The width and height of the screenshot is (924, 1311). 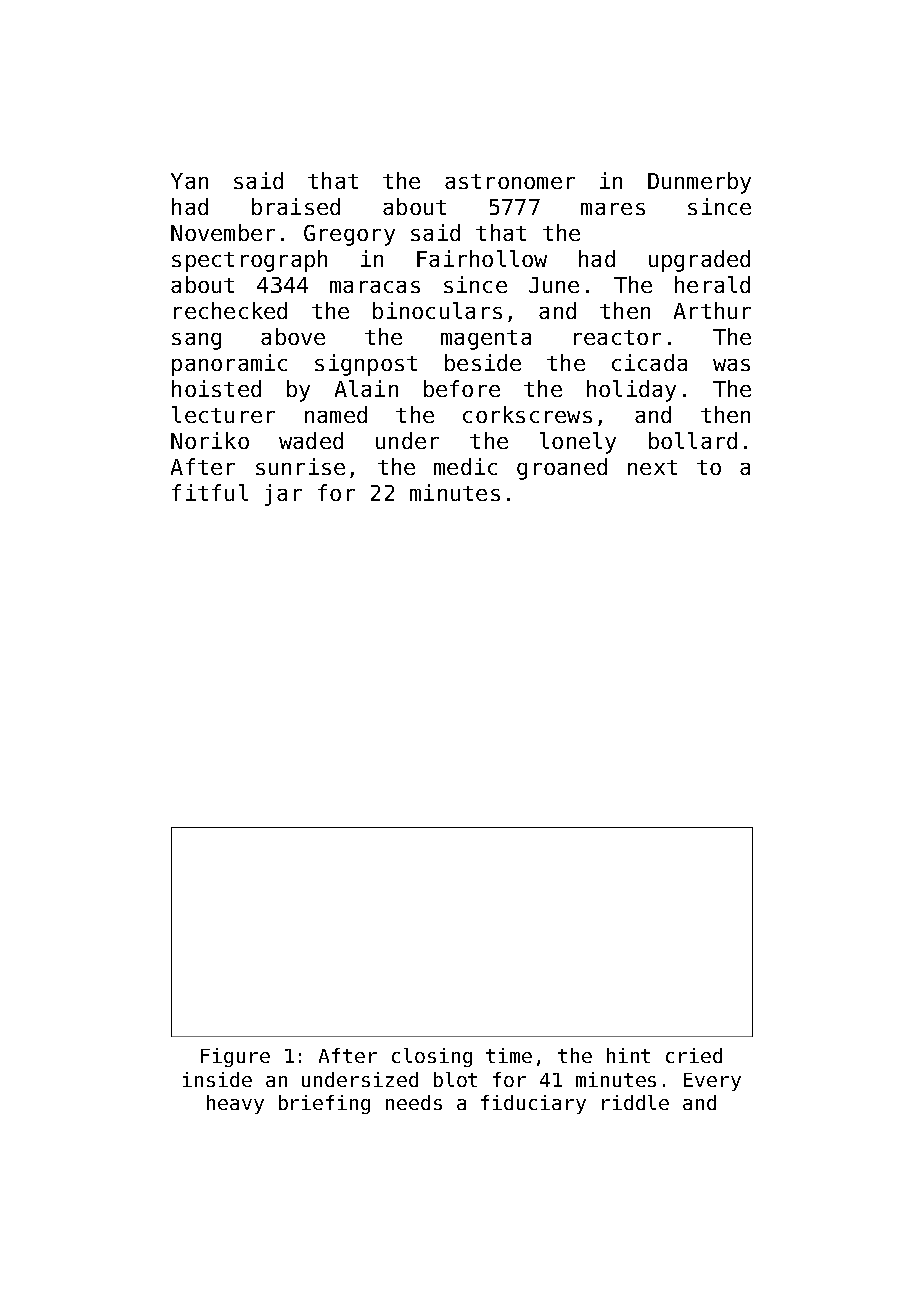 I want to click on briefing, so click(x=324, y=1104).
